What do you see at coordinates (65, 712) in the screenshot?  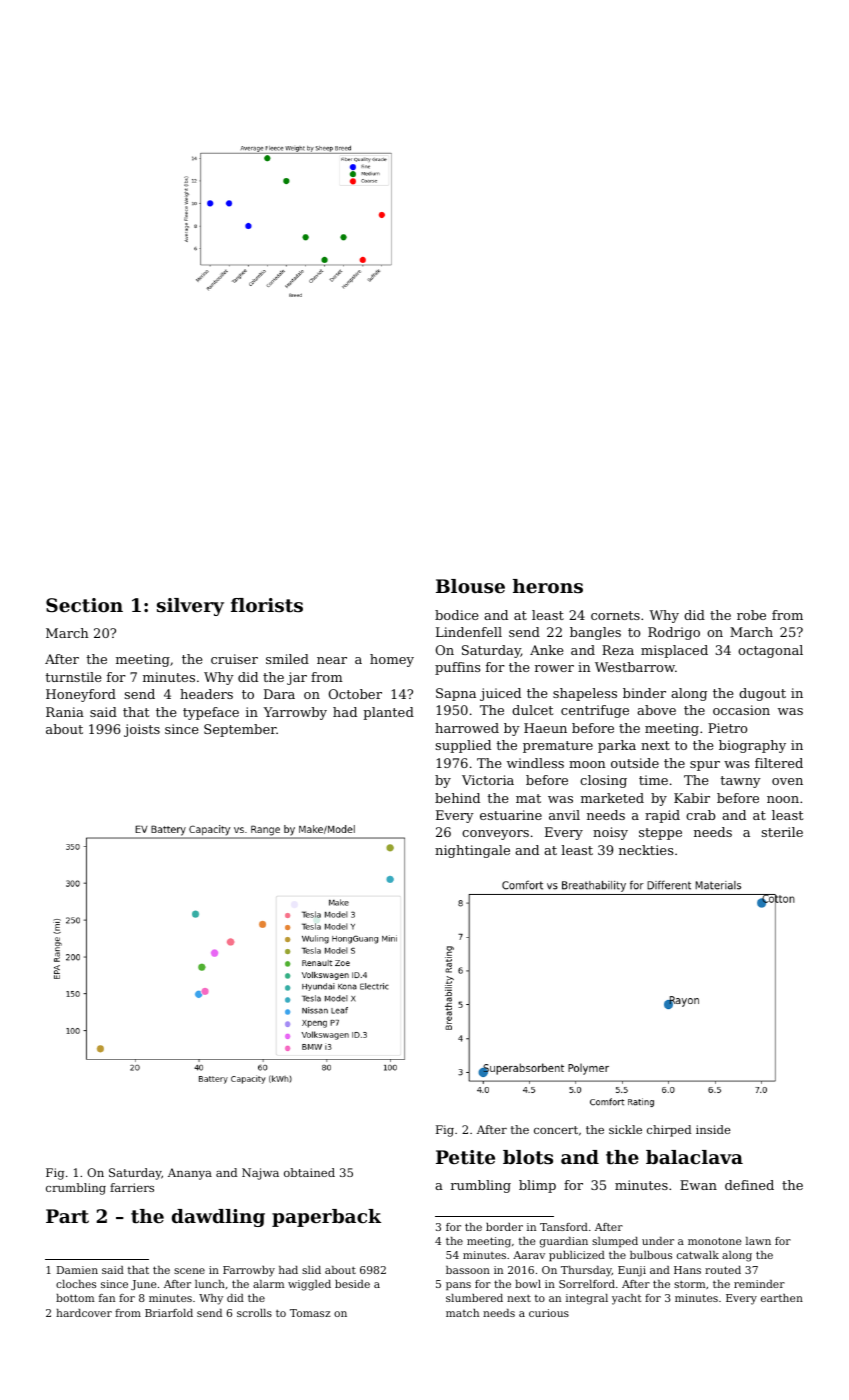 I see `Rania` at bounding box center [65, 712].
